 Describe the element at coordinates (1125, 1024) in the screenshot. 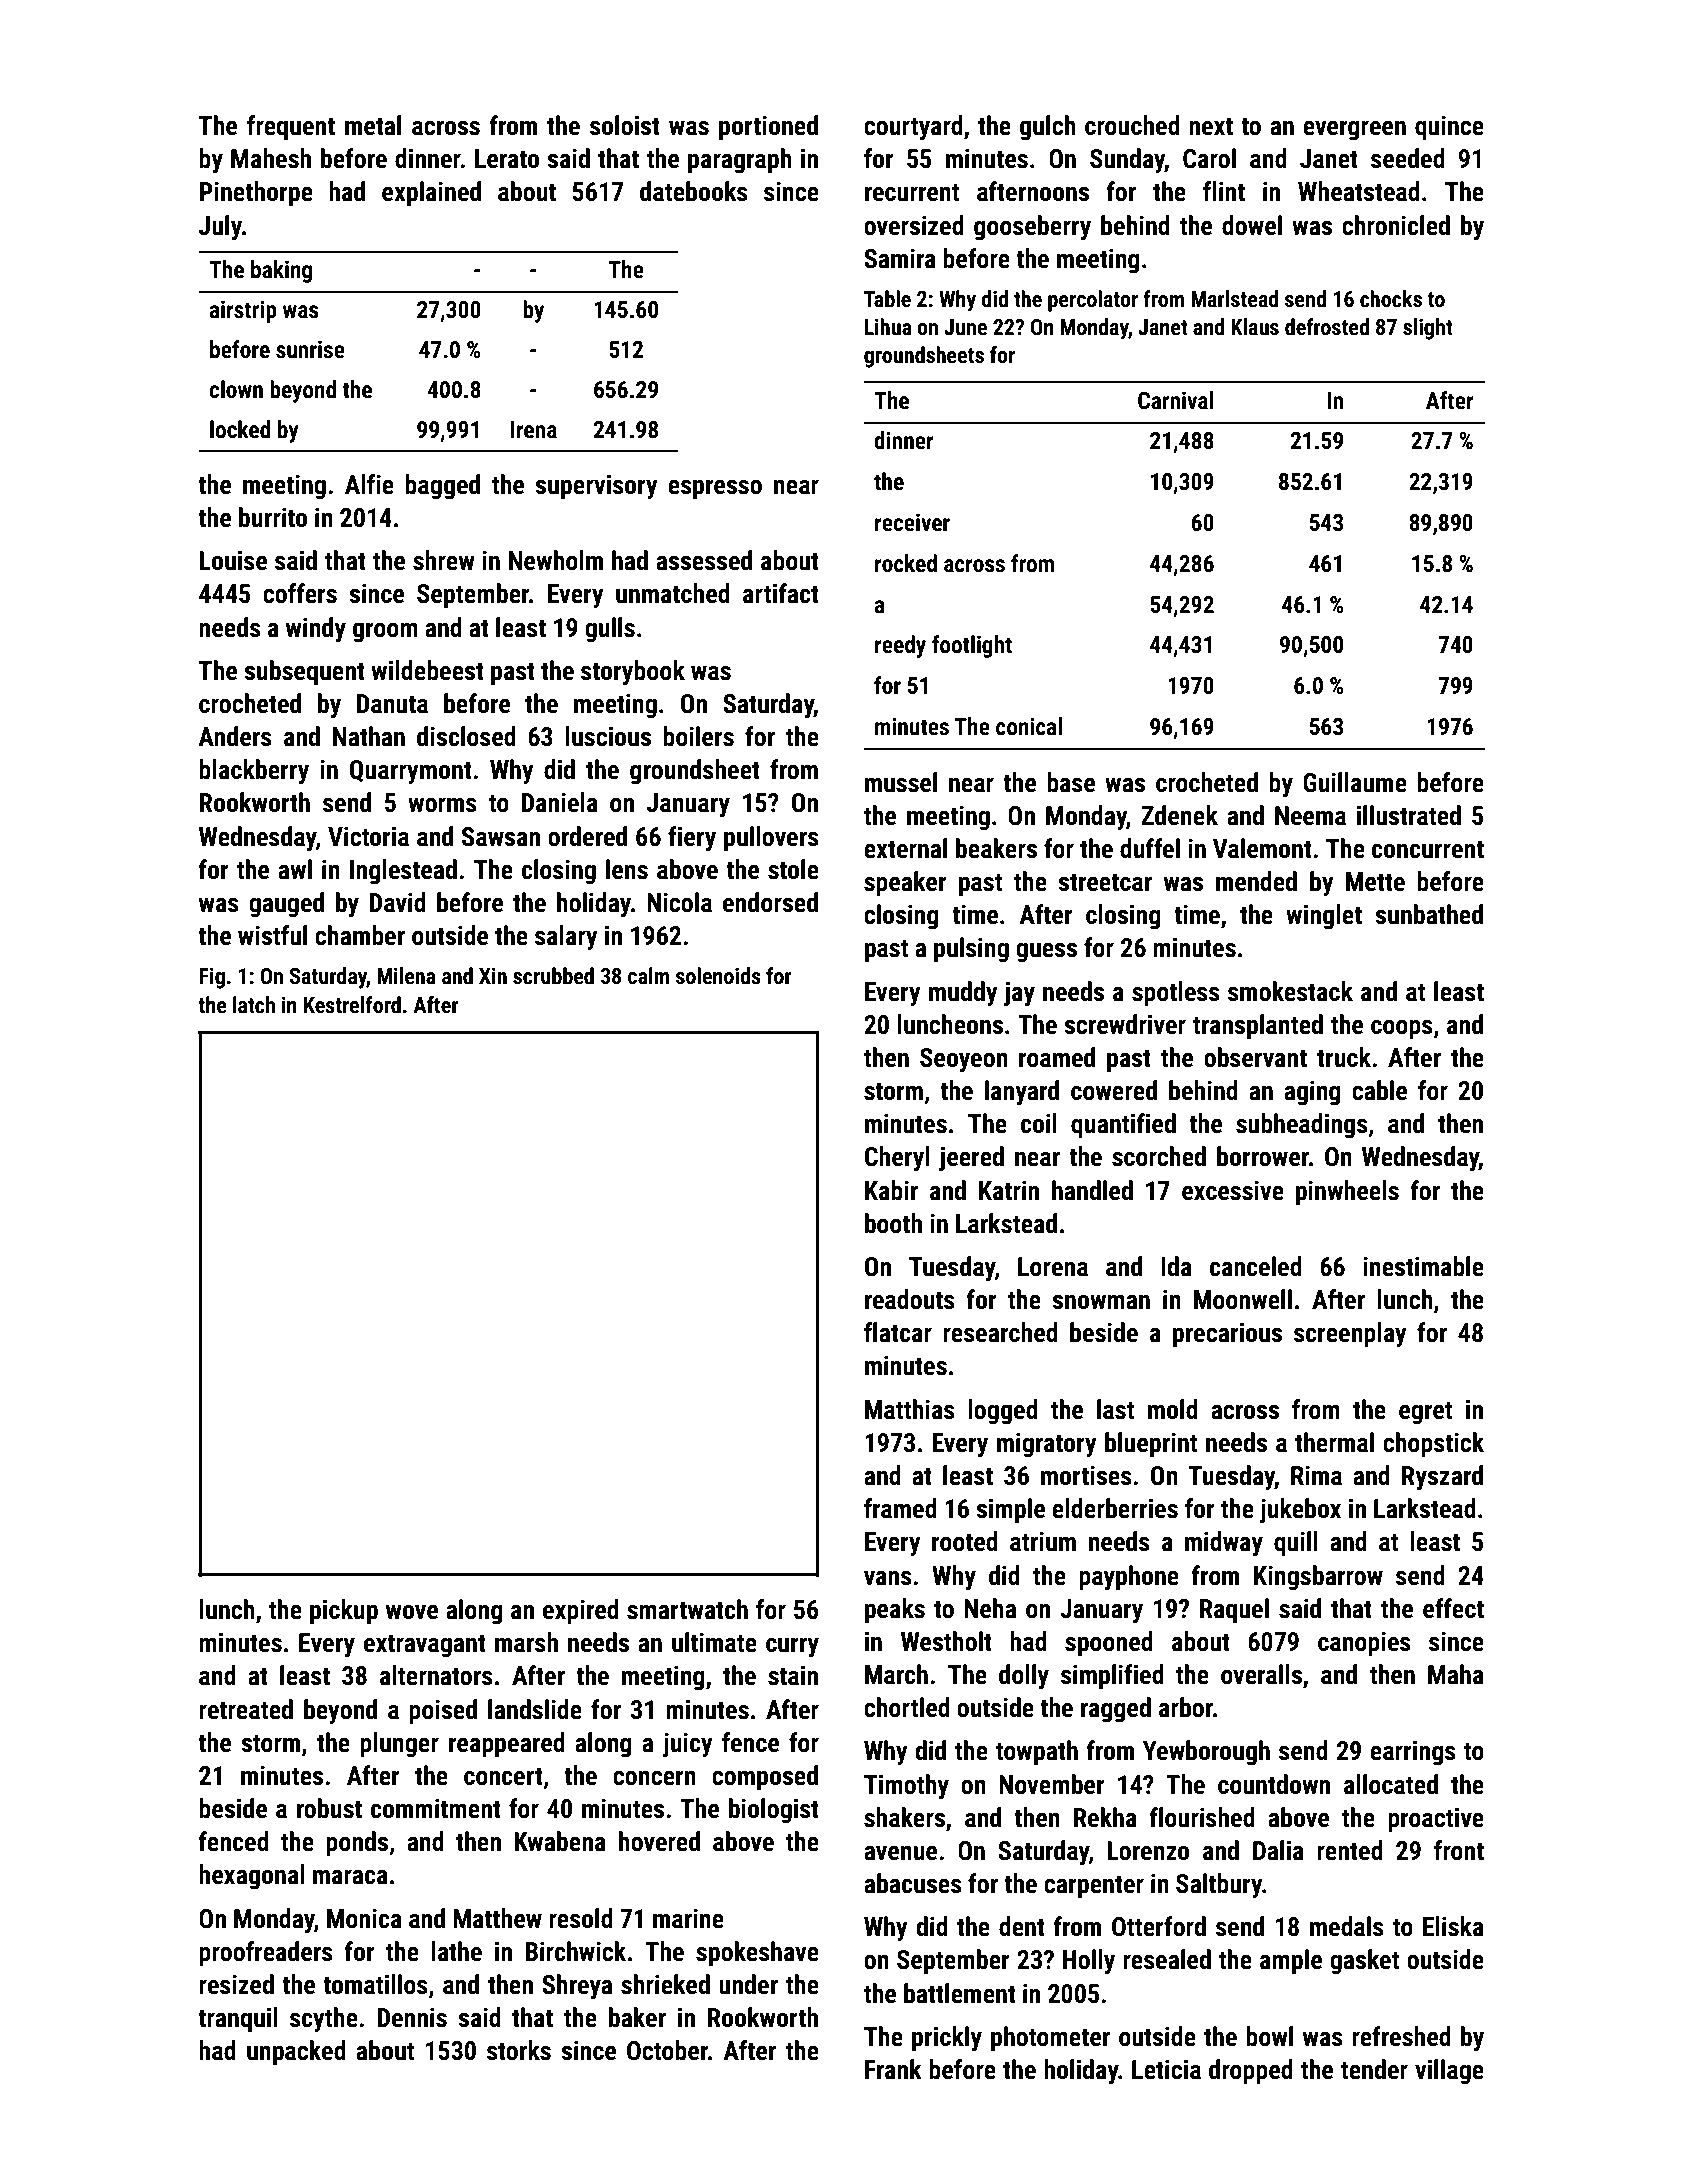

I see `screwdriver` at that location.
